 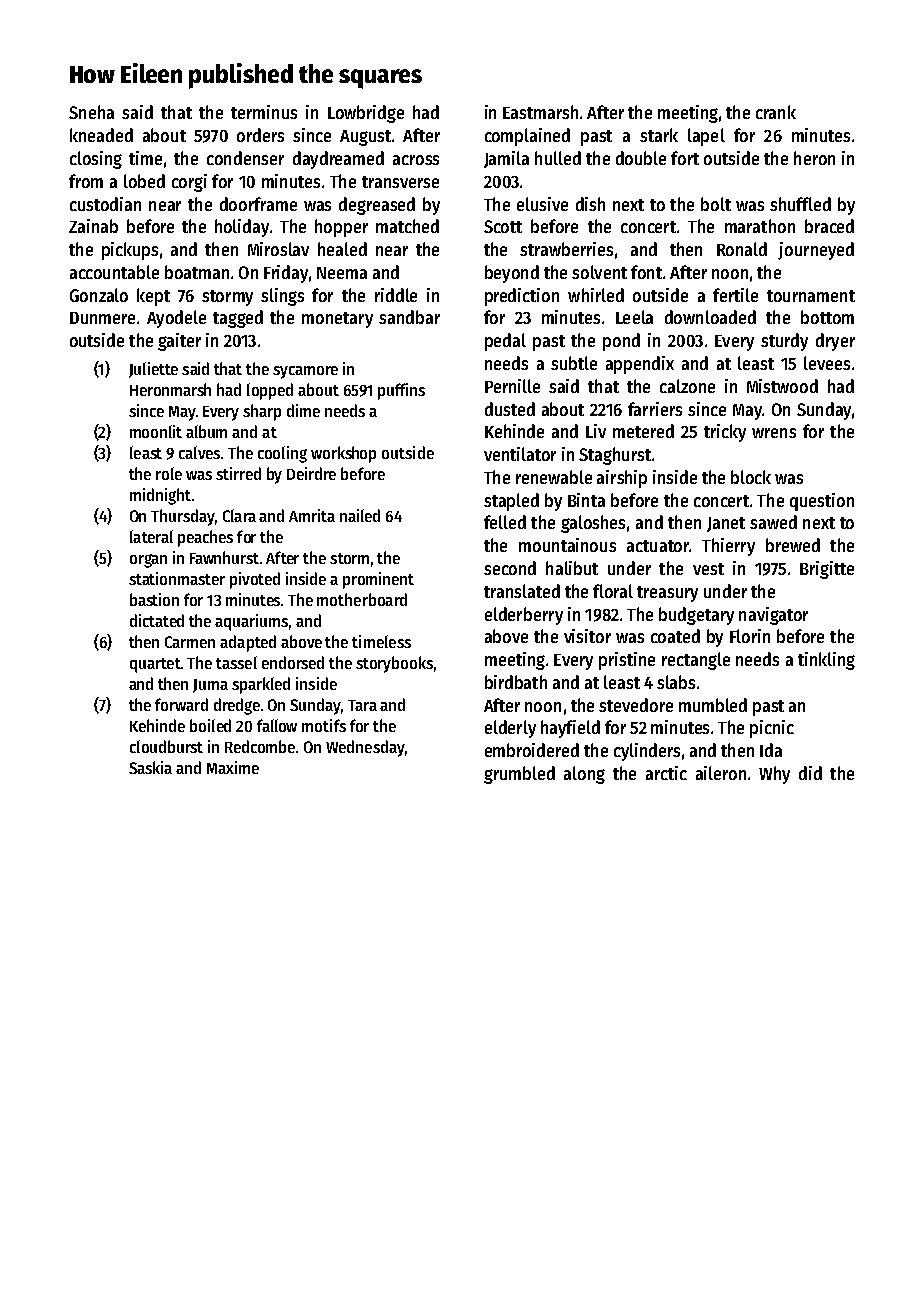 What do you see at coordinates (206, 431) in the page?
I see `album` at bounding box center [206, 431].
